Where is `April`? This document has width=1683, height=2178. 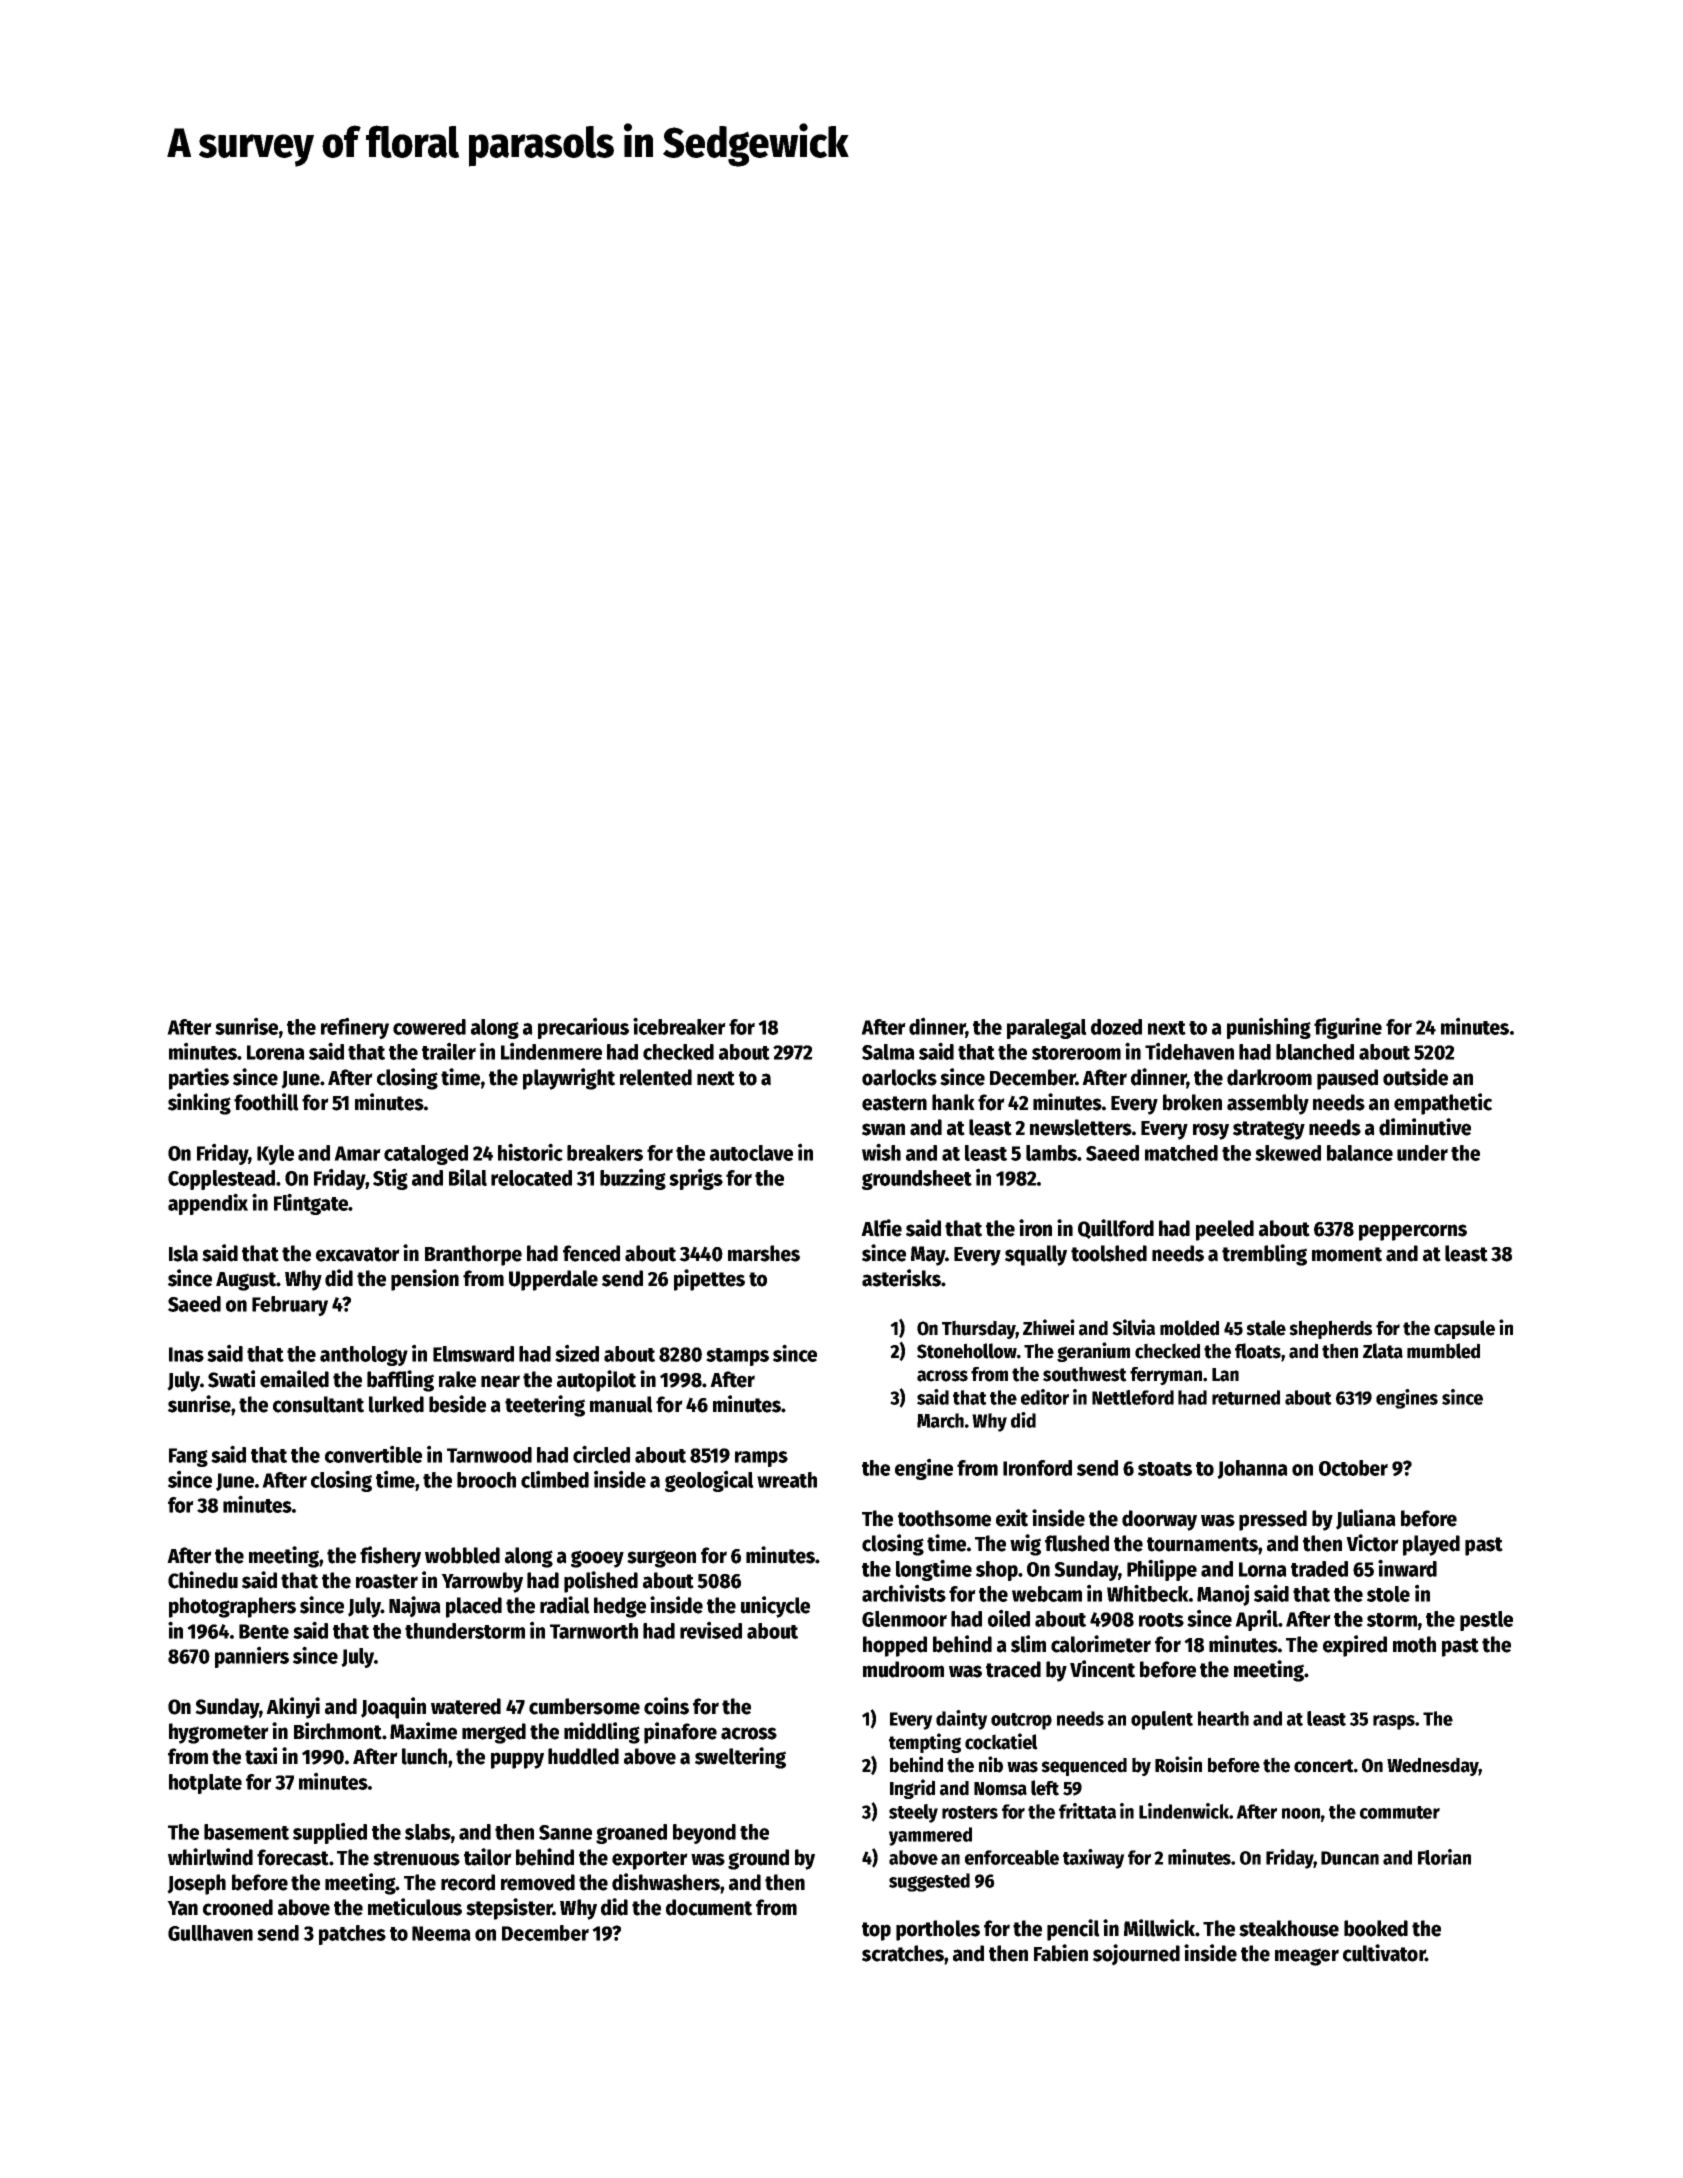 April is located at coordinates (1256, 1620).
